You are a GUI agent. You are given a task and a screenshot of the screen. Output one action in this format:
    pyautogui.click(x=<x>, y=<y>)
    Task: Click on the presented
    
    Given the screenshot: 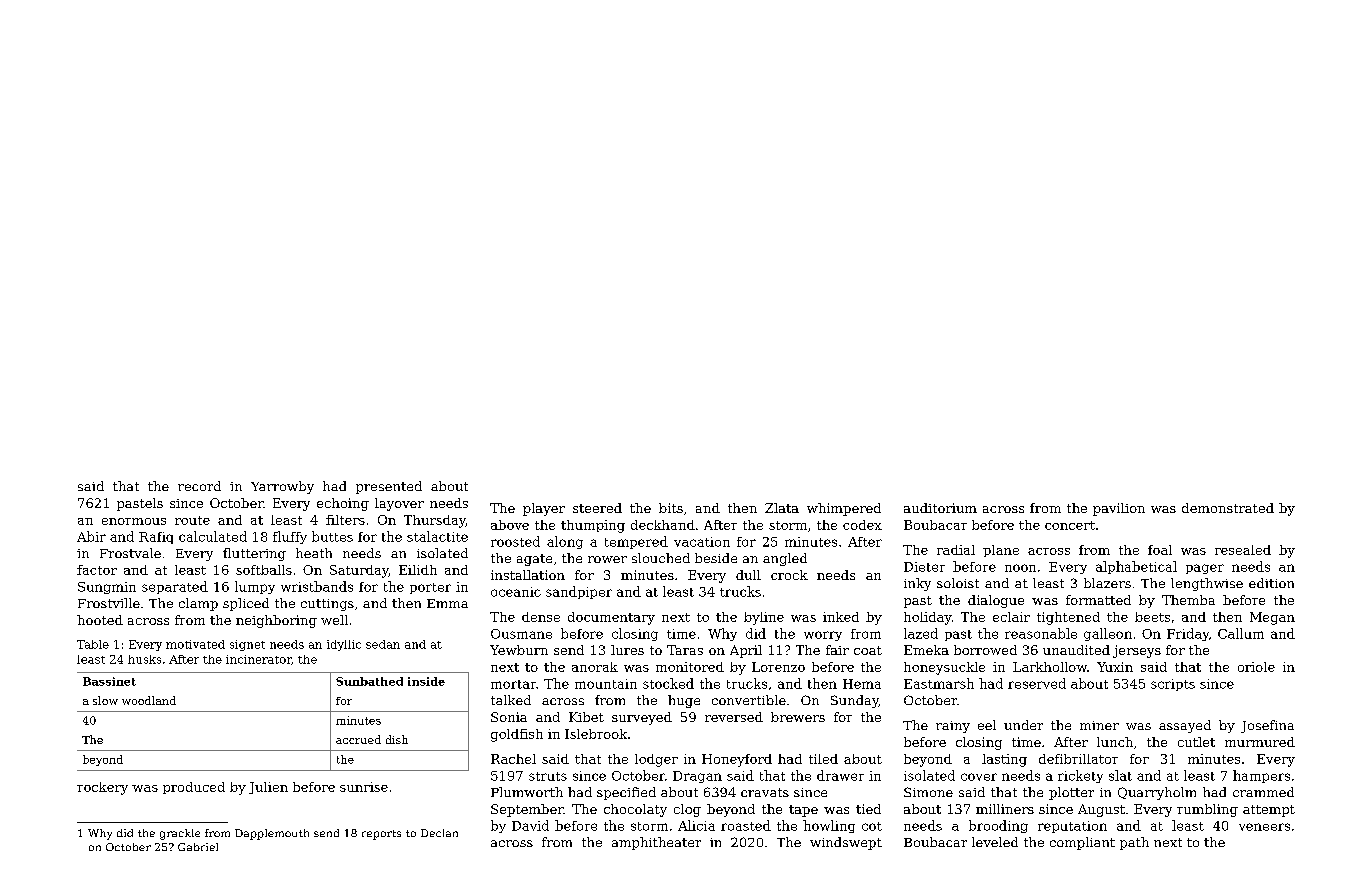 What is the action you would take?
    pyautogui.click(x=389, y=487)
